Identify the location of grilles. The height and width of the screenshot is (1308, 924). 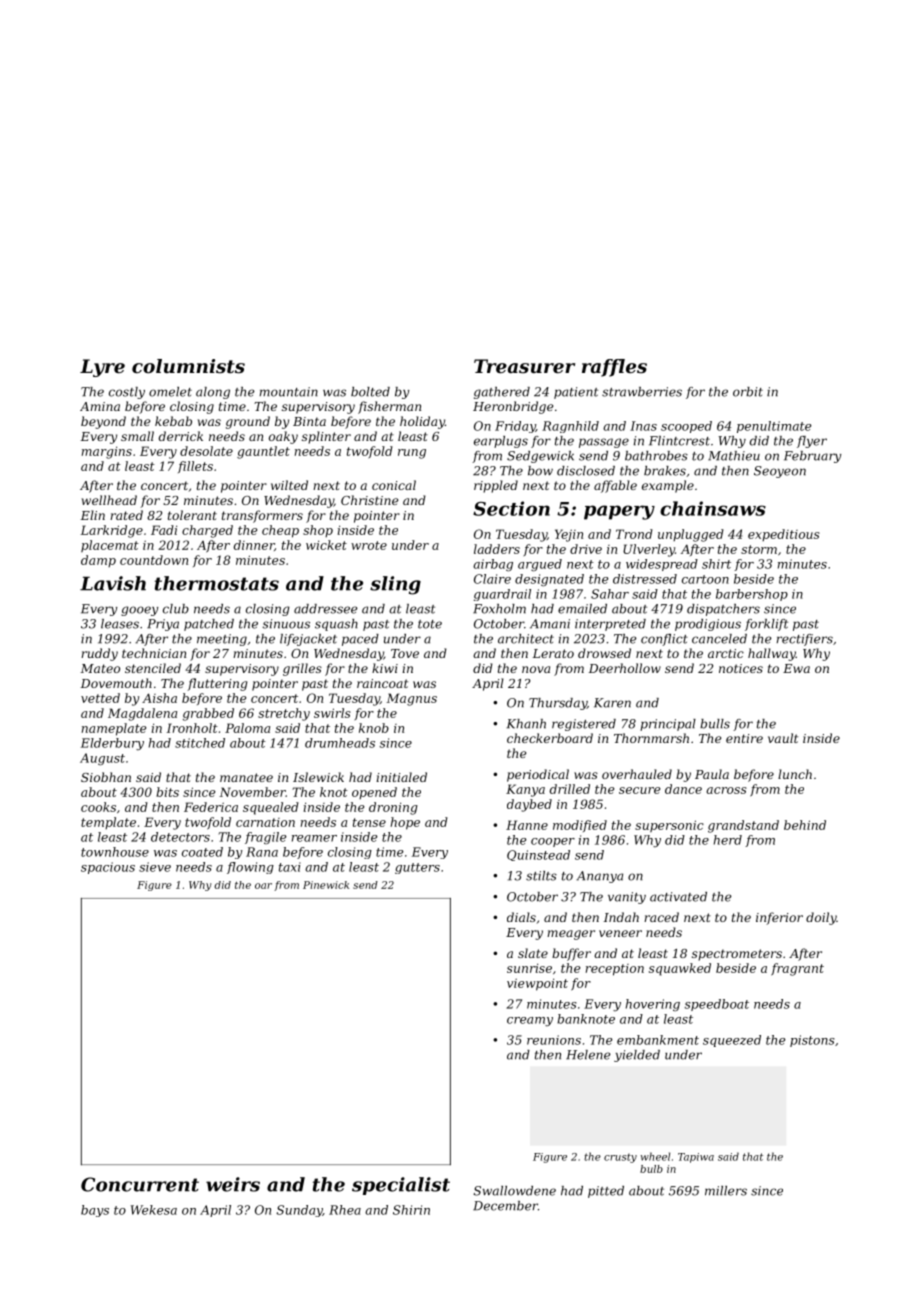
(302, 669).
